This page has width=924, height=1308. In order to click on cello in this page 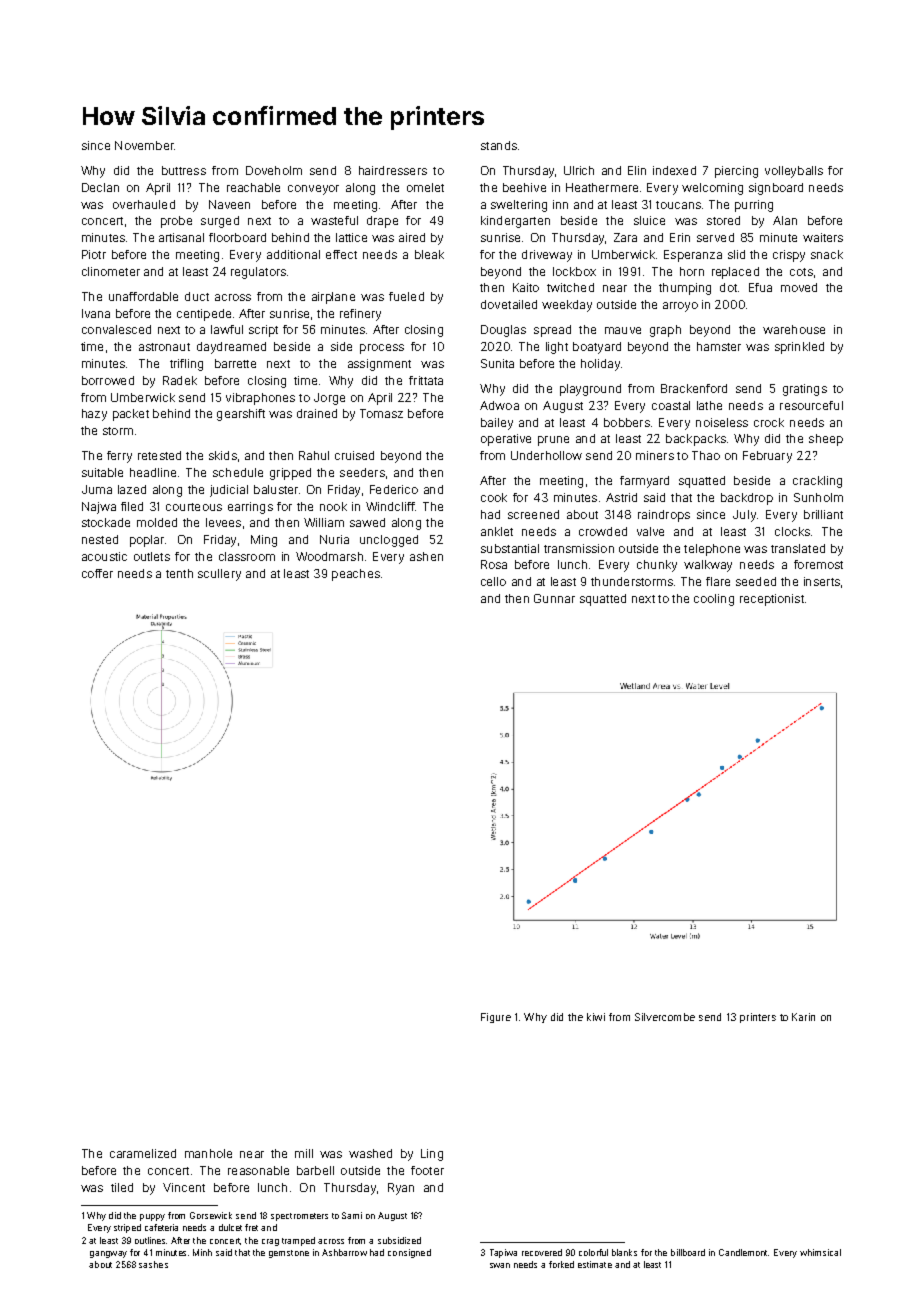, I will do `click(493, 581)`.
